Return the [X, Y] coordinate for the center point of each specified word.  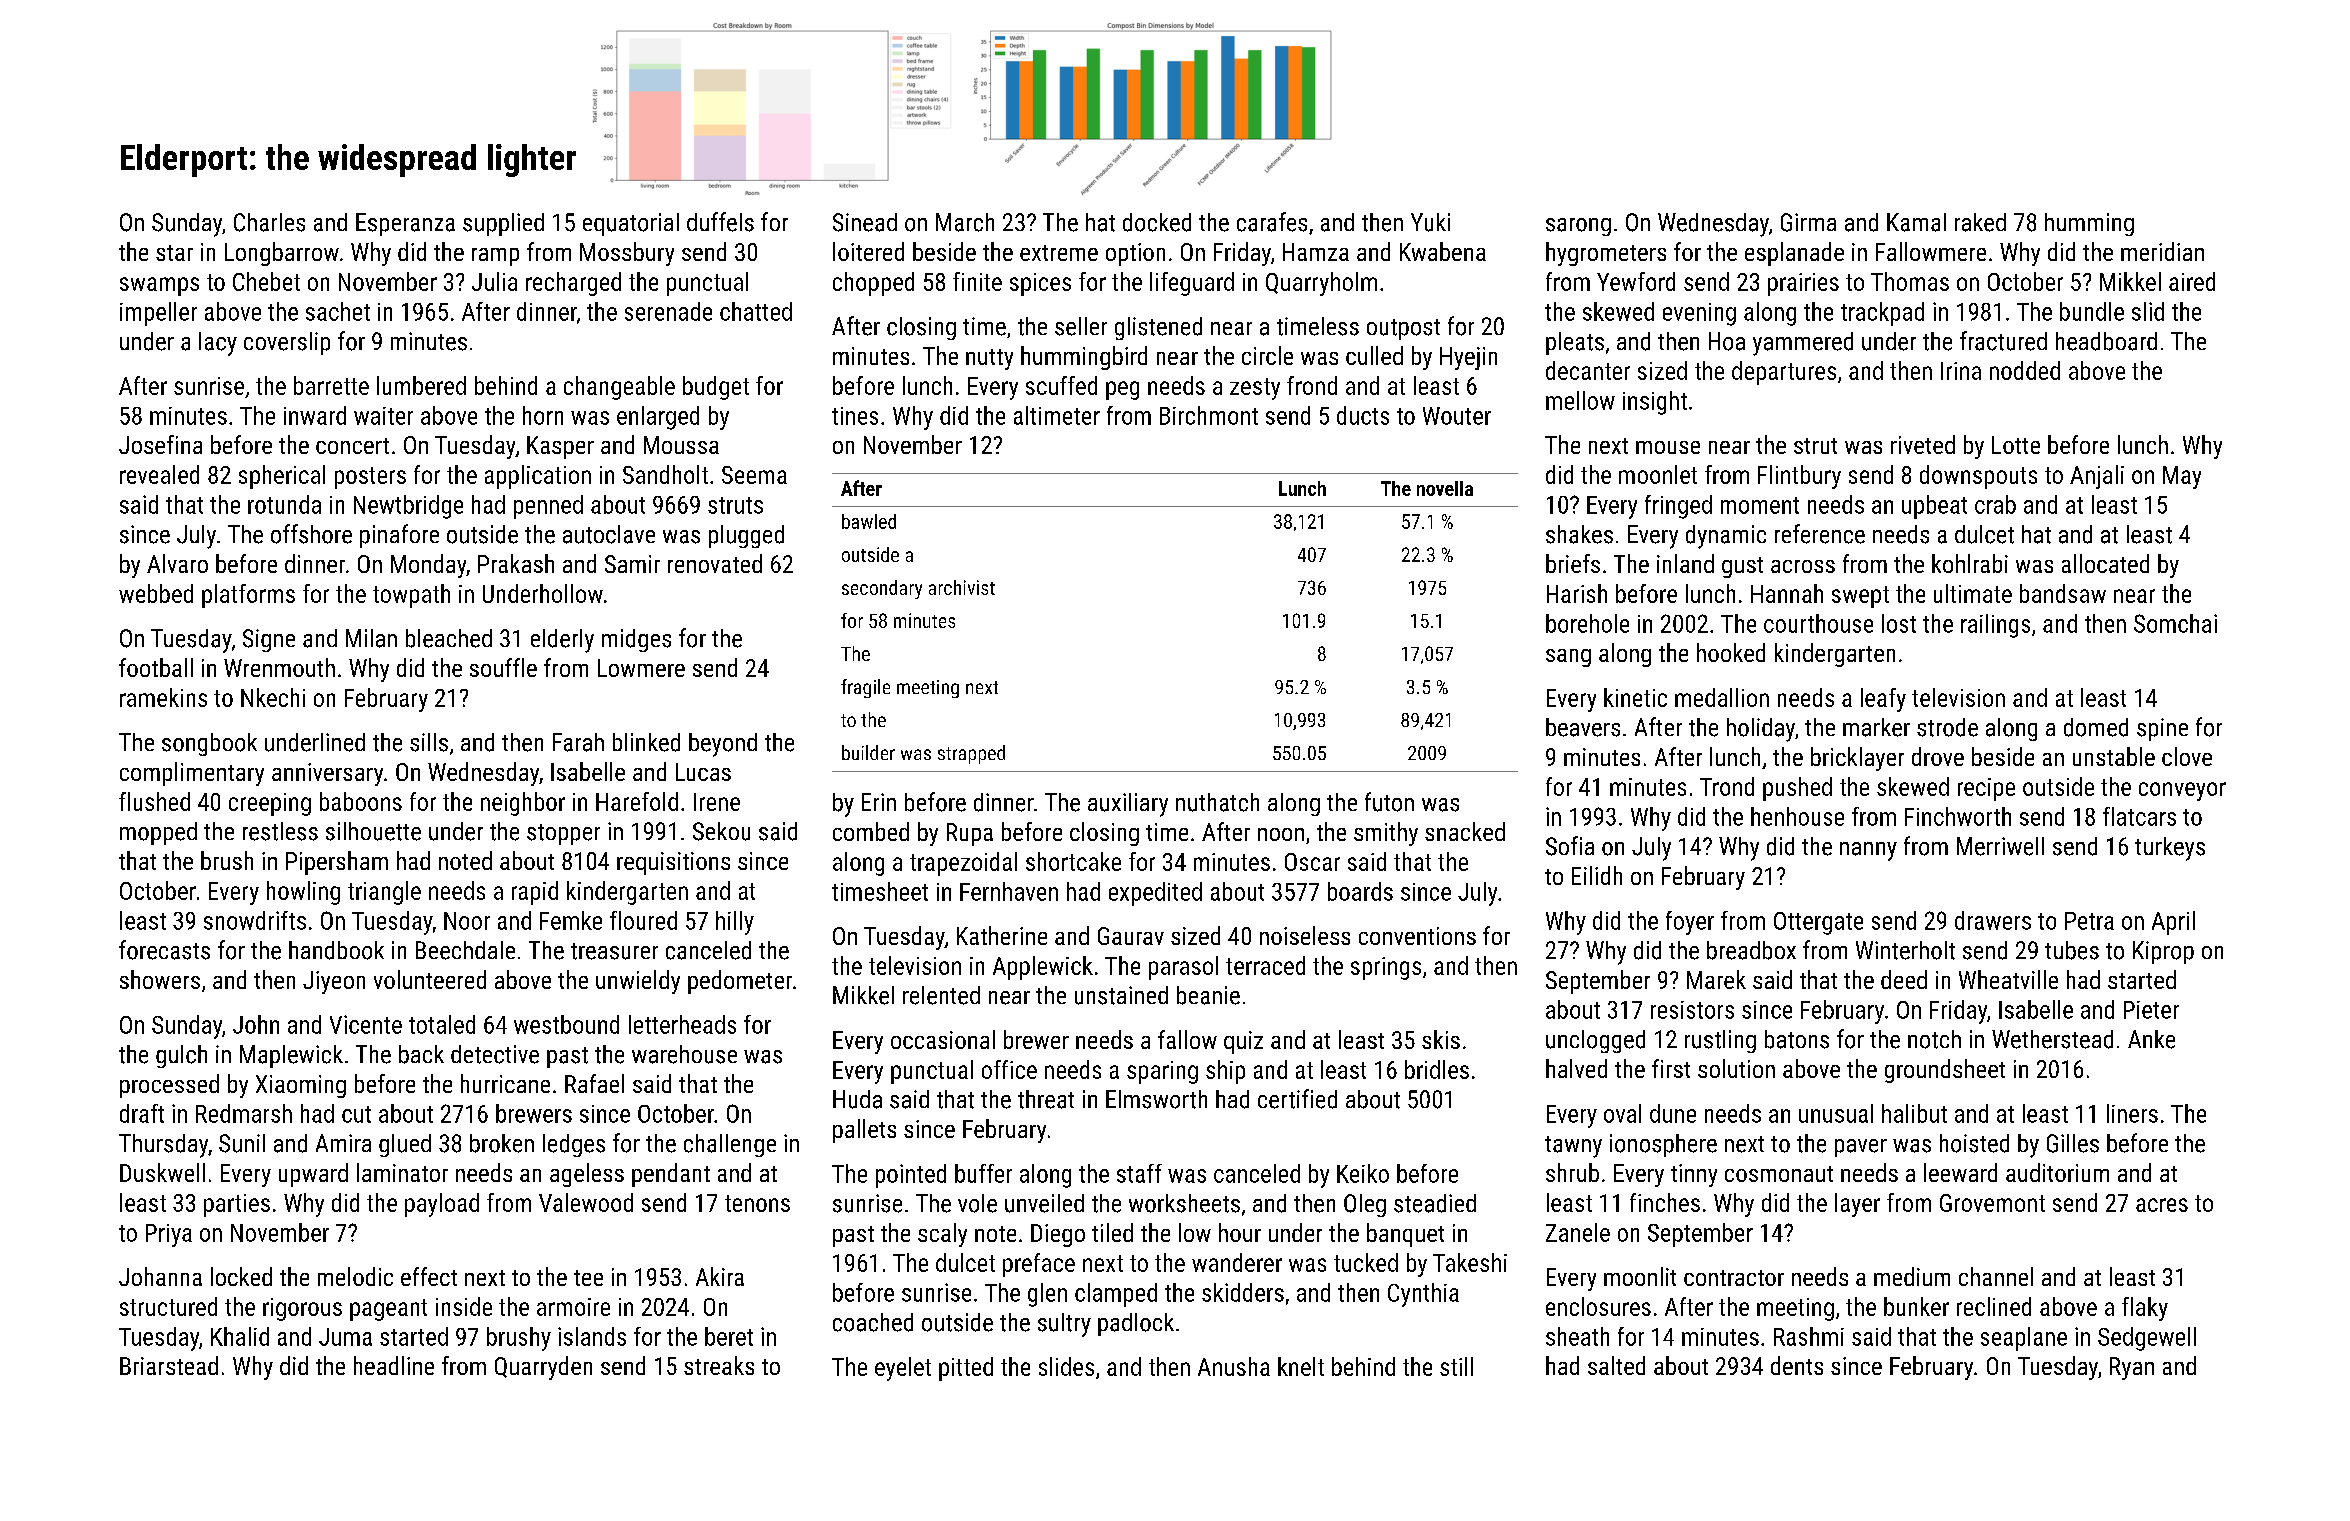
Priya [169, 1235]
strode [1947, 727]
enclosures [1598, 1306]
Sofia [1570, 846]
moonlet [1658, 474]
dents [1797, 1365]
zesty [1255, 389]
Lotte [2016, 445]
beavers [1583, 727]
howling [303, 893]
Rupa [970, 834]
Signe [269, 640]
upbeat [1934, 507]
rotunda [284, 504]
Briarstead [169, 1365]
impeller [158, 314]
